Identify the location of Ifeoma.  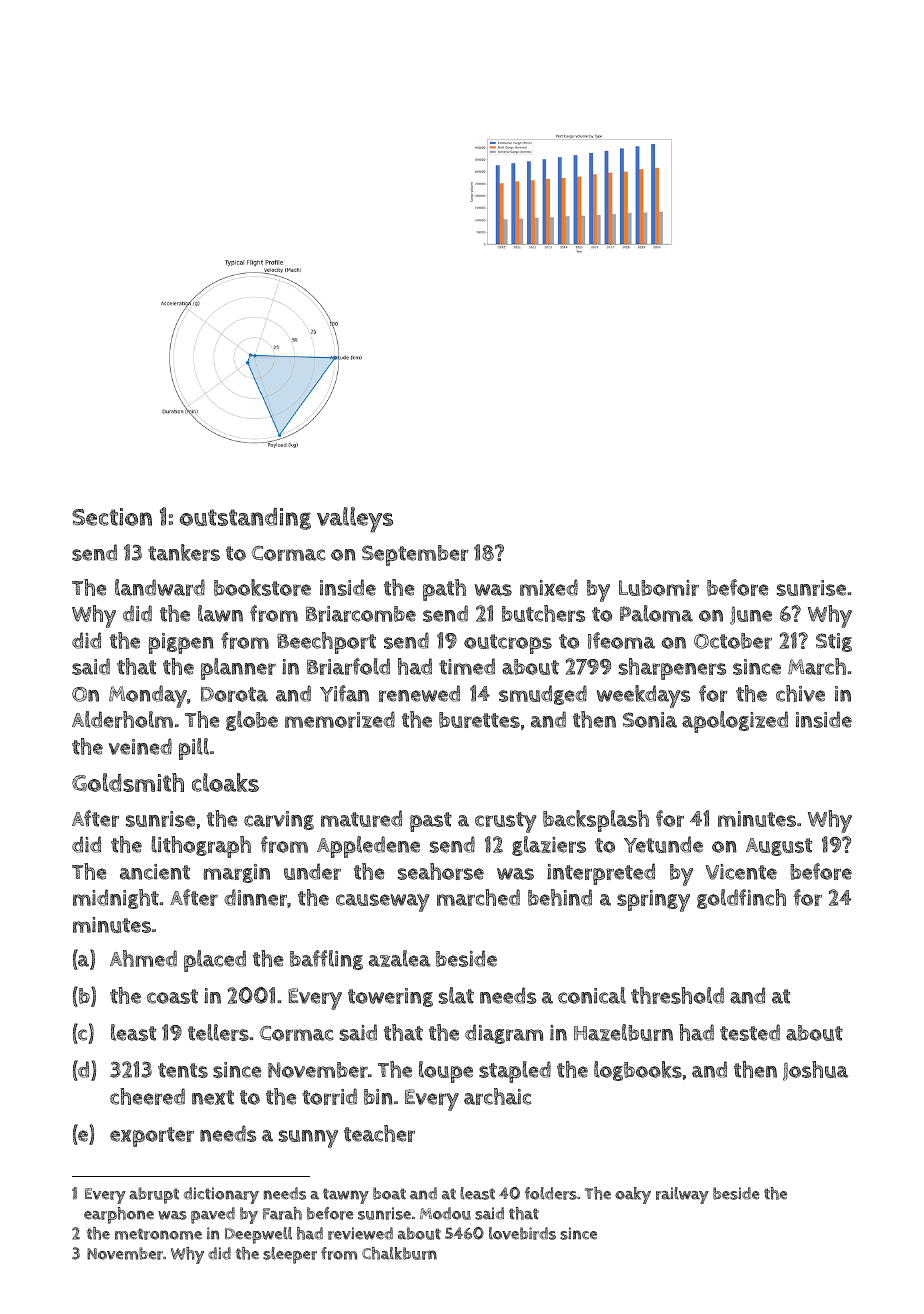
(621, 640).
